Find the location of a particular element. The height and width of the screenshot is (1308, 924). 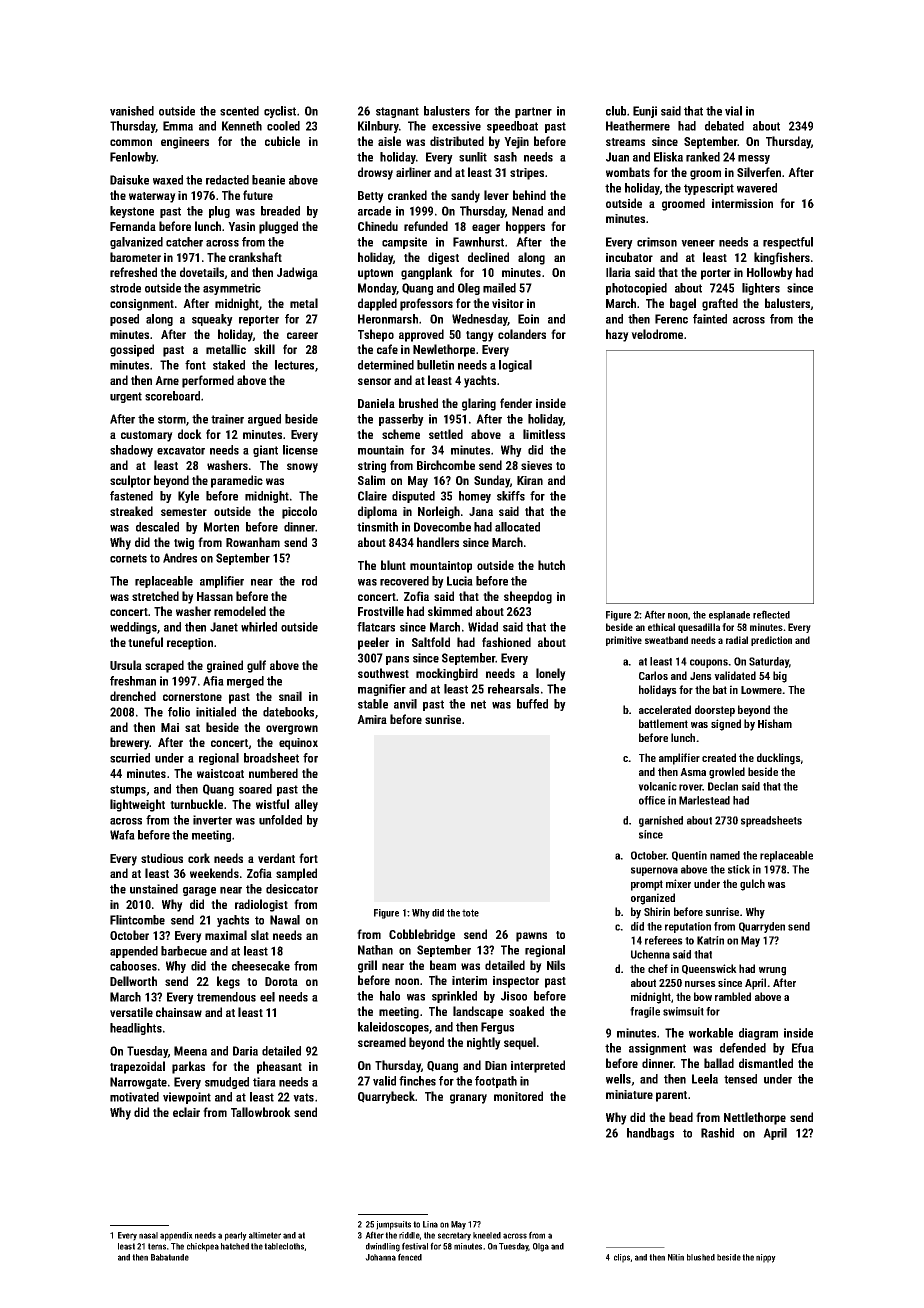

Salim is located at coordinates (371, 480).
